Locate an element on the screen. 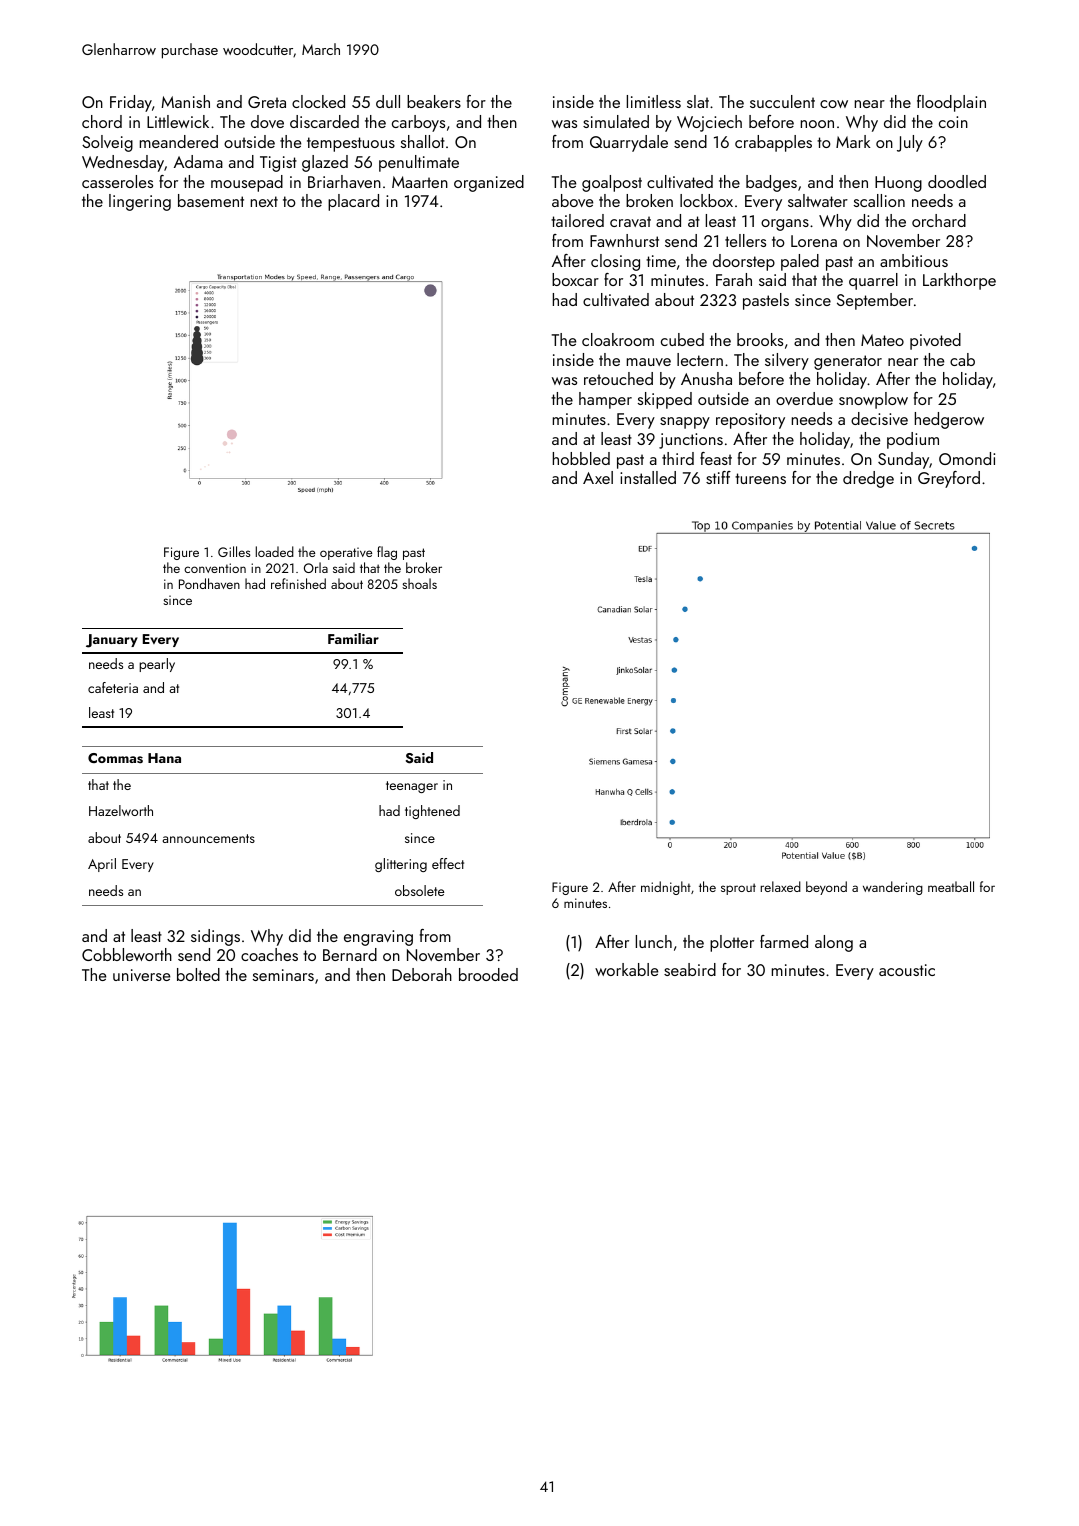 Image resolution: width=1079 pixels, height=1526 pixels. workable is located at coordinates (626, 969).
